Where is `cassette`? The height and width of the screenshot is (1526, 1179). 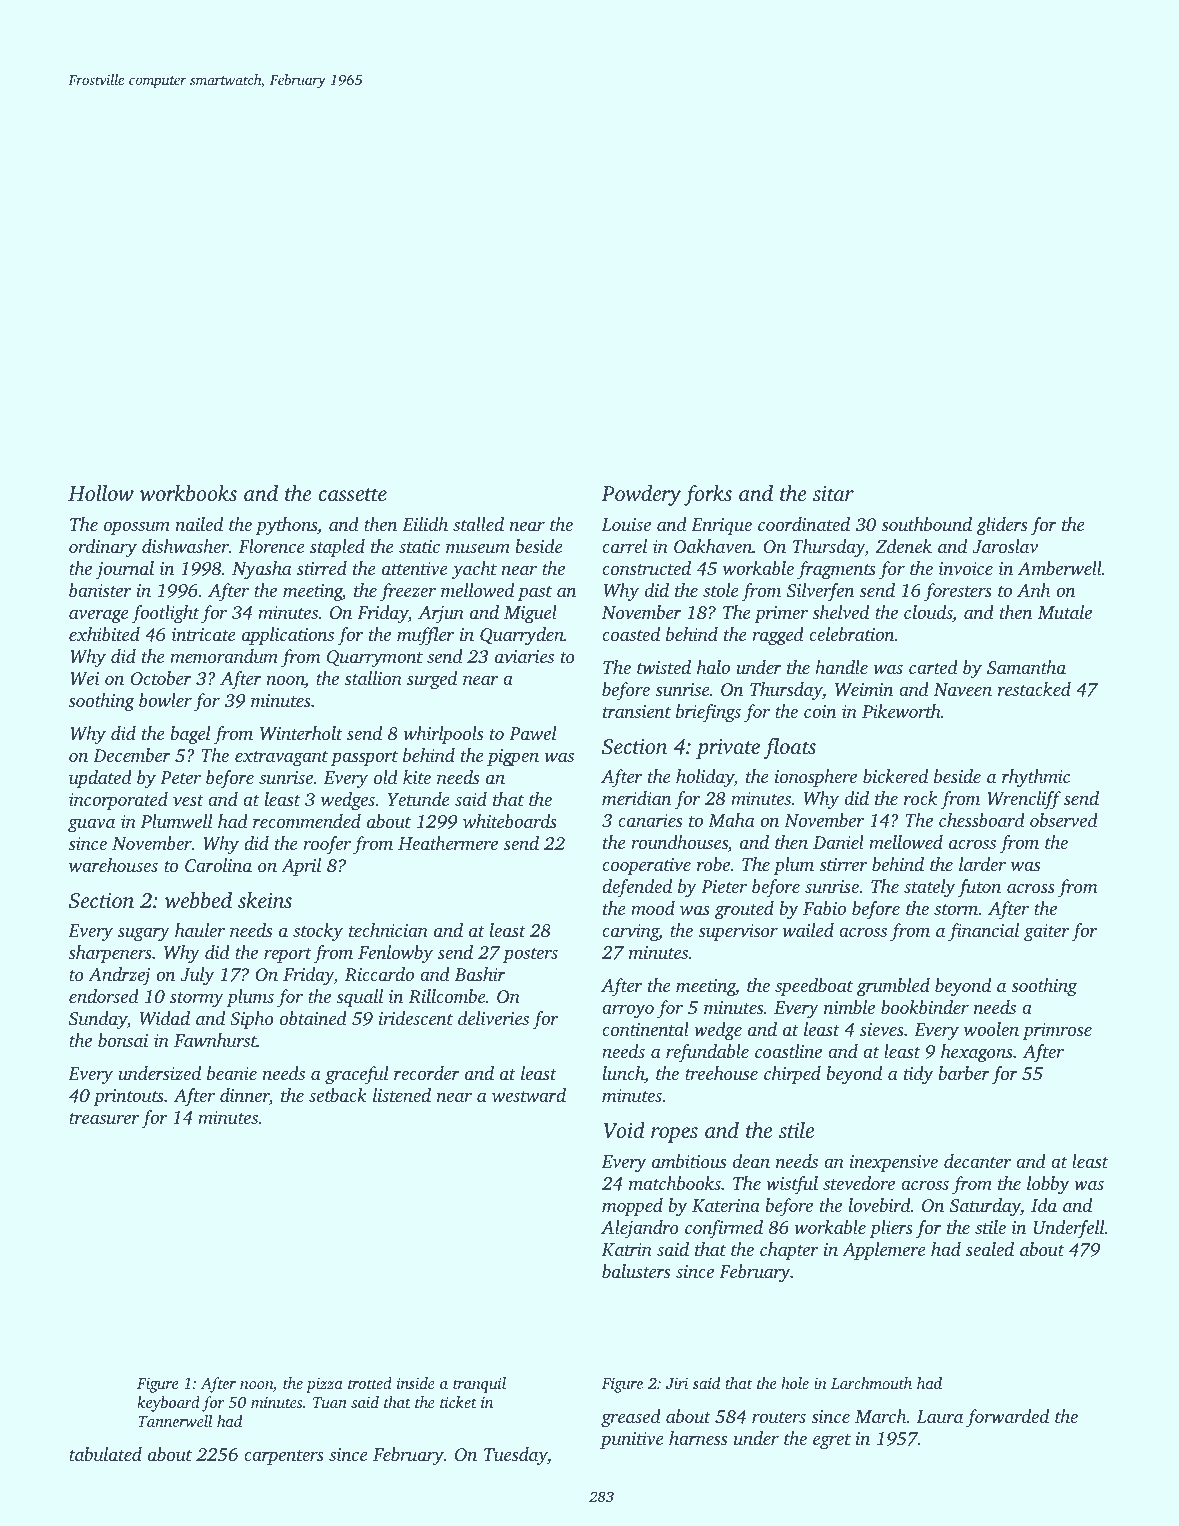
cassette is located at coordinates (352, 494).
